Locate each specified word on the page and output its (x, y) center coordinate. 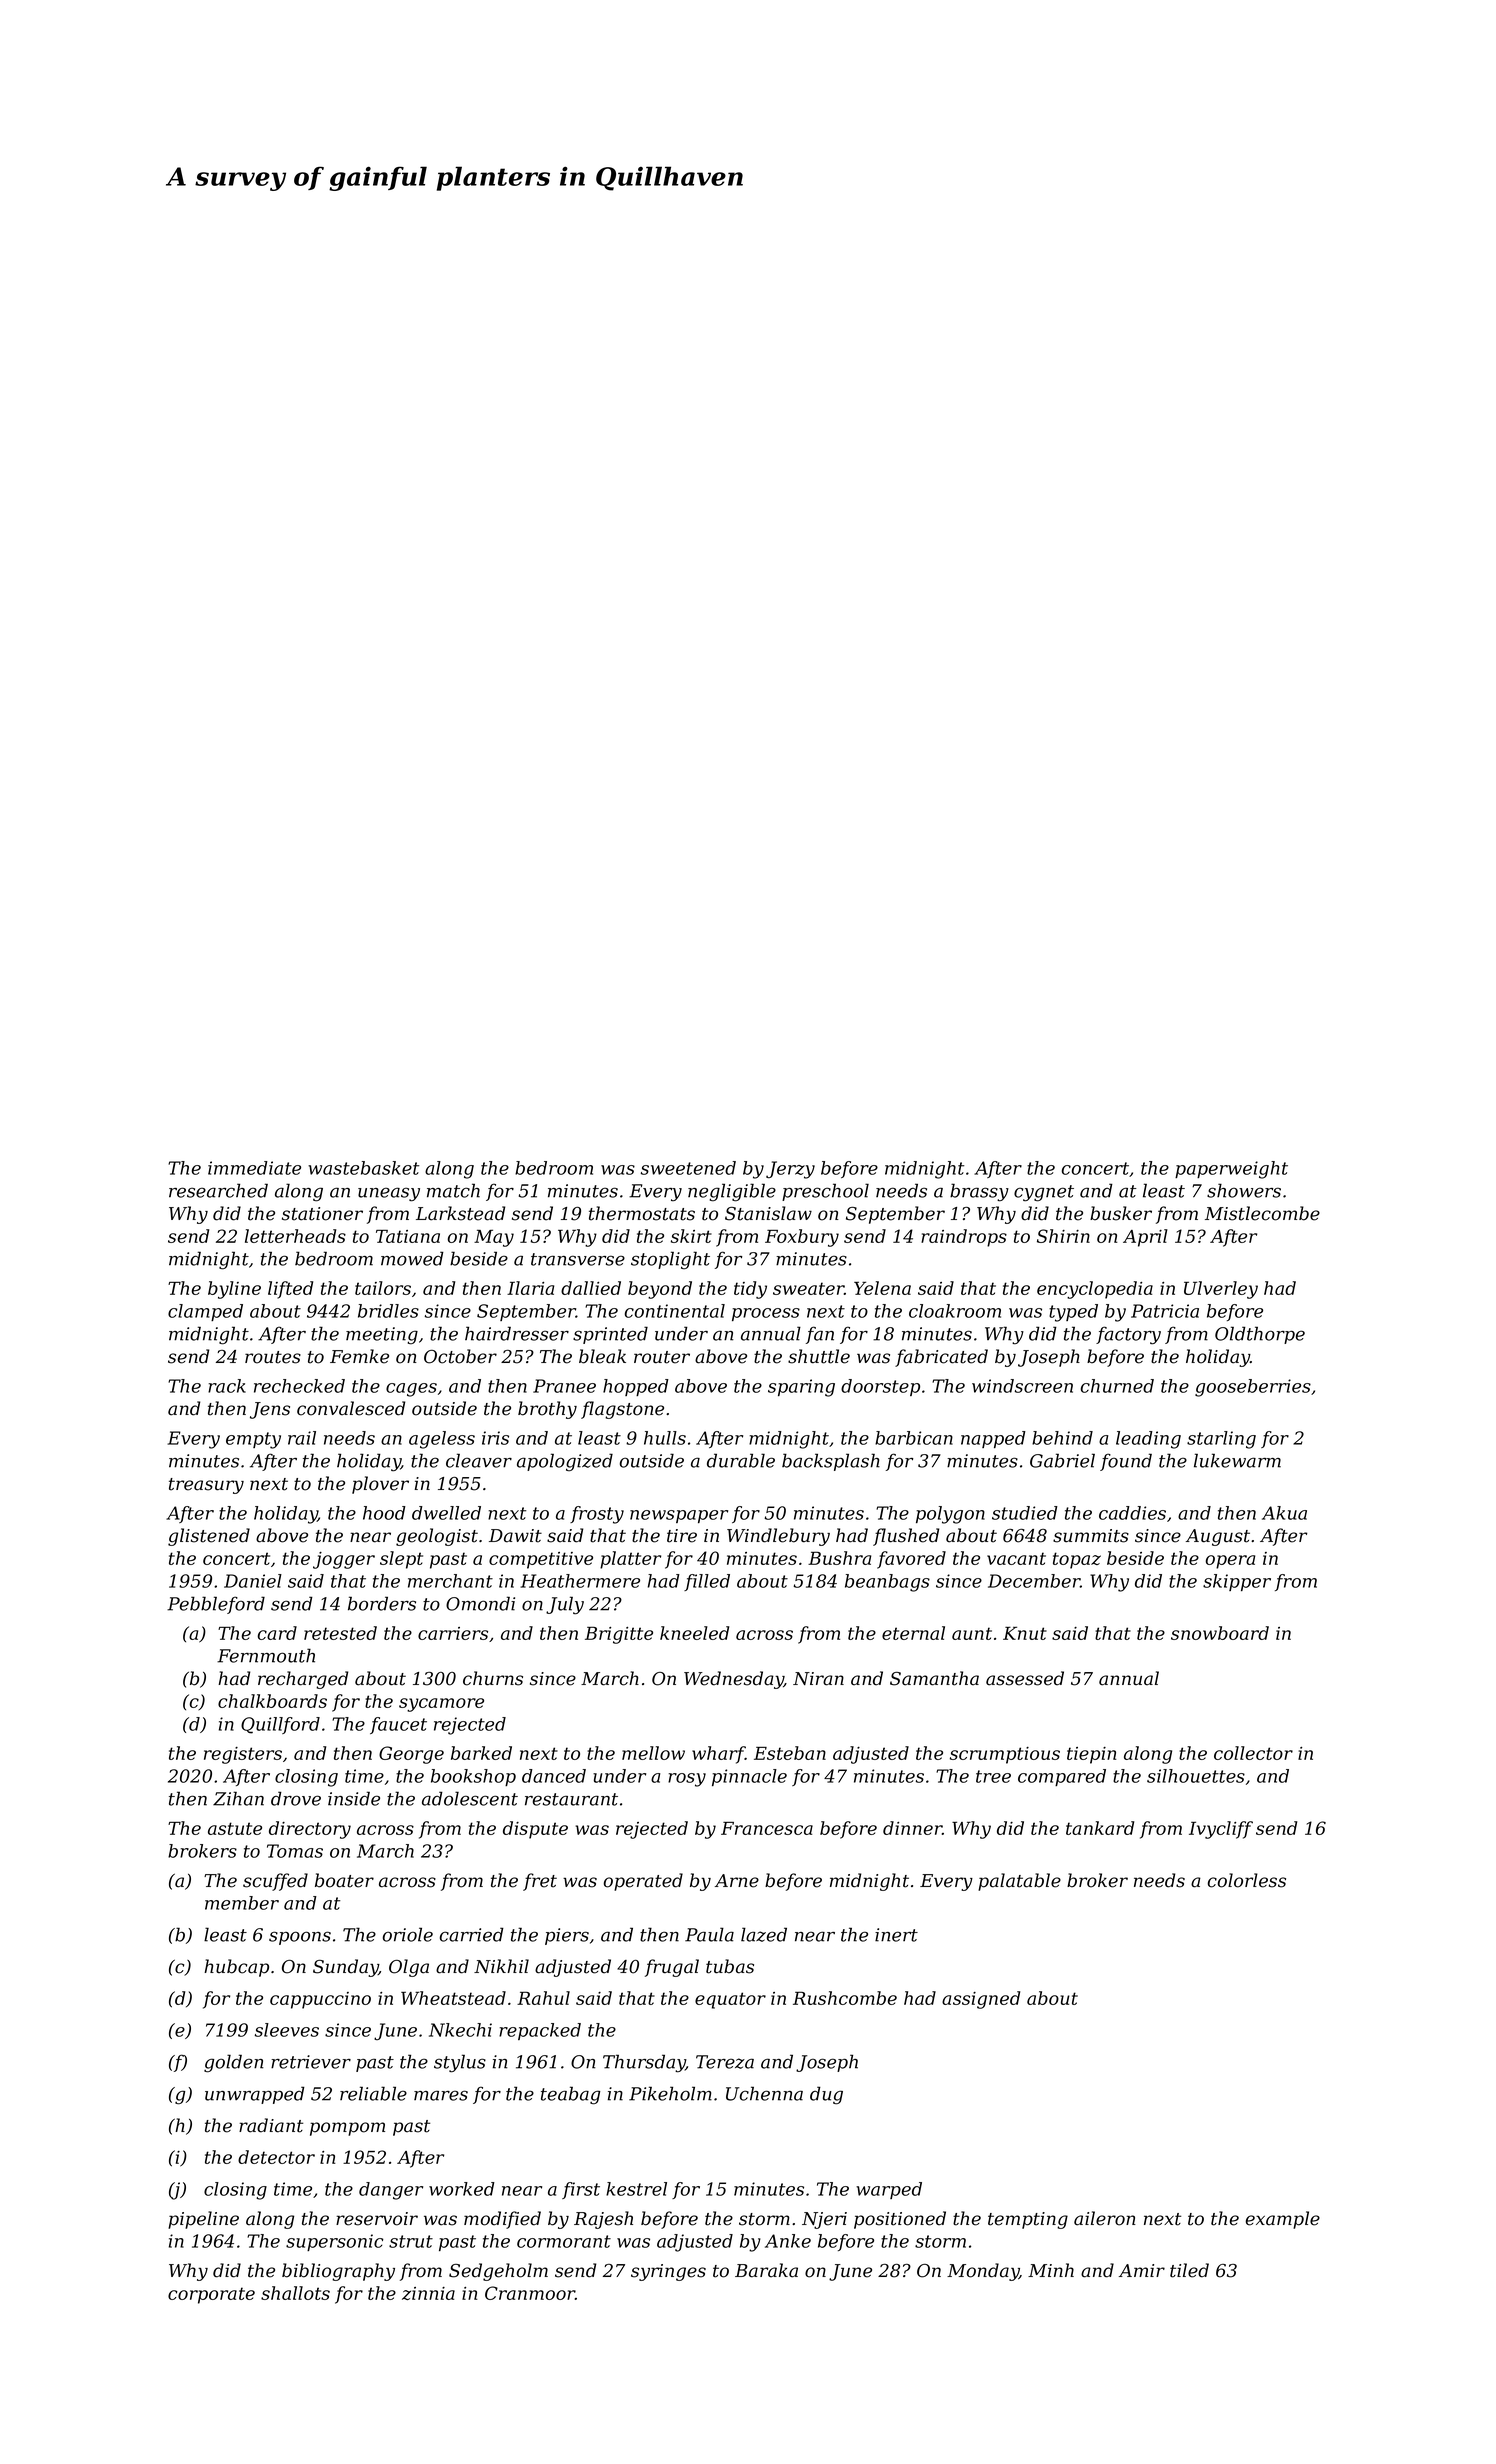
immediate (254, 1168)
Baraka (766, 2270)
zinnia (428, 2293)
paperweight (1231, 1170)
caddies (1132, 1513)
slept (401, 1560)
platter (630, 1560)
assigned (981, 2000)
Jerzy (790, 1170)
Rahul (543, 1998)
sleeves (287, 2030)
